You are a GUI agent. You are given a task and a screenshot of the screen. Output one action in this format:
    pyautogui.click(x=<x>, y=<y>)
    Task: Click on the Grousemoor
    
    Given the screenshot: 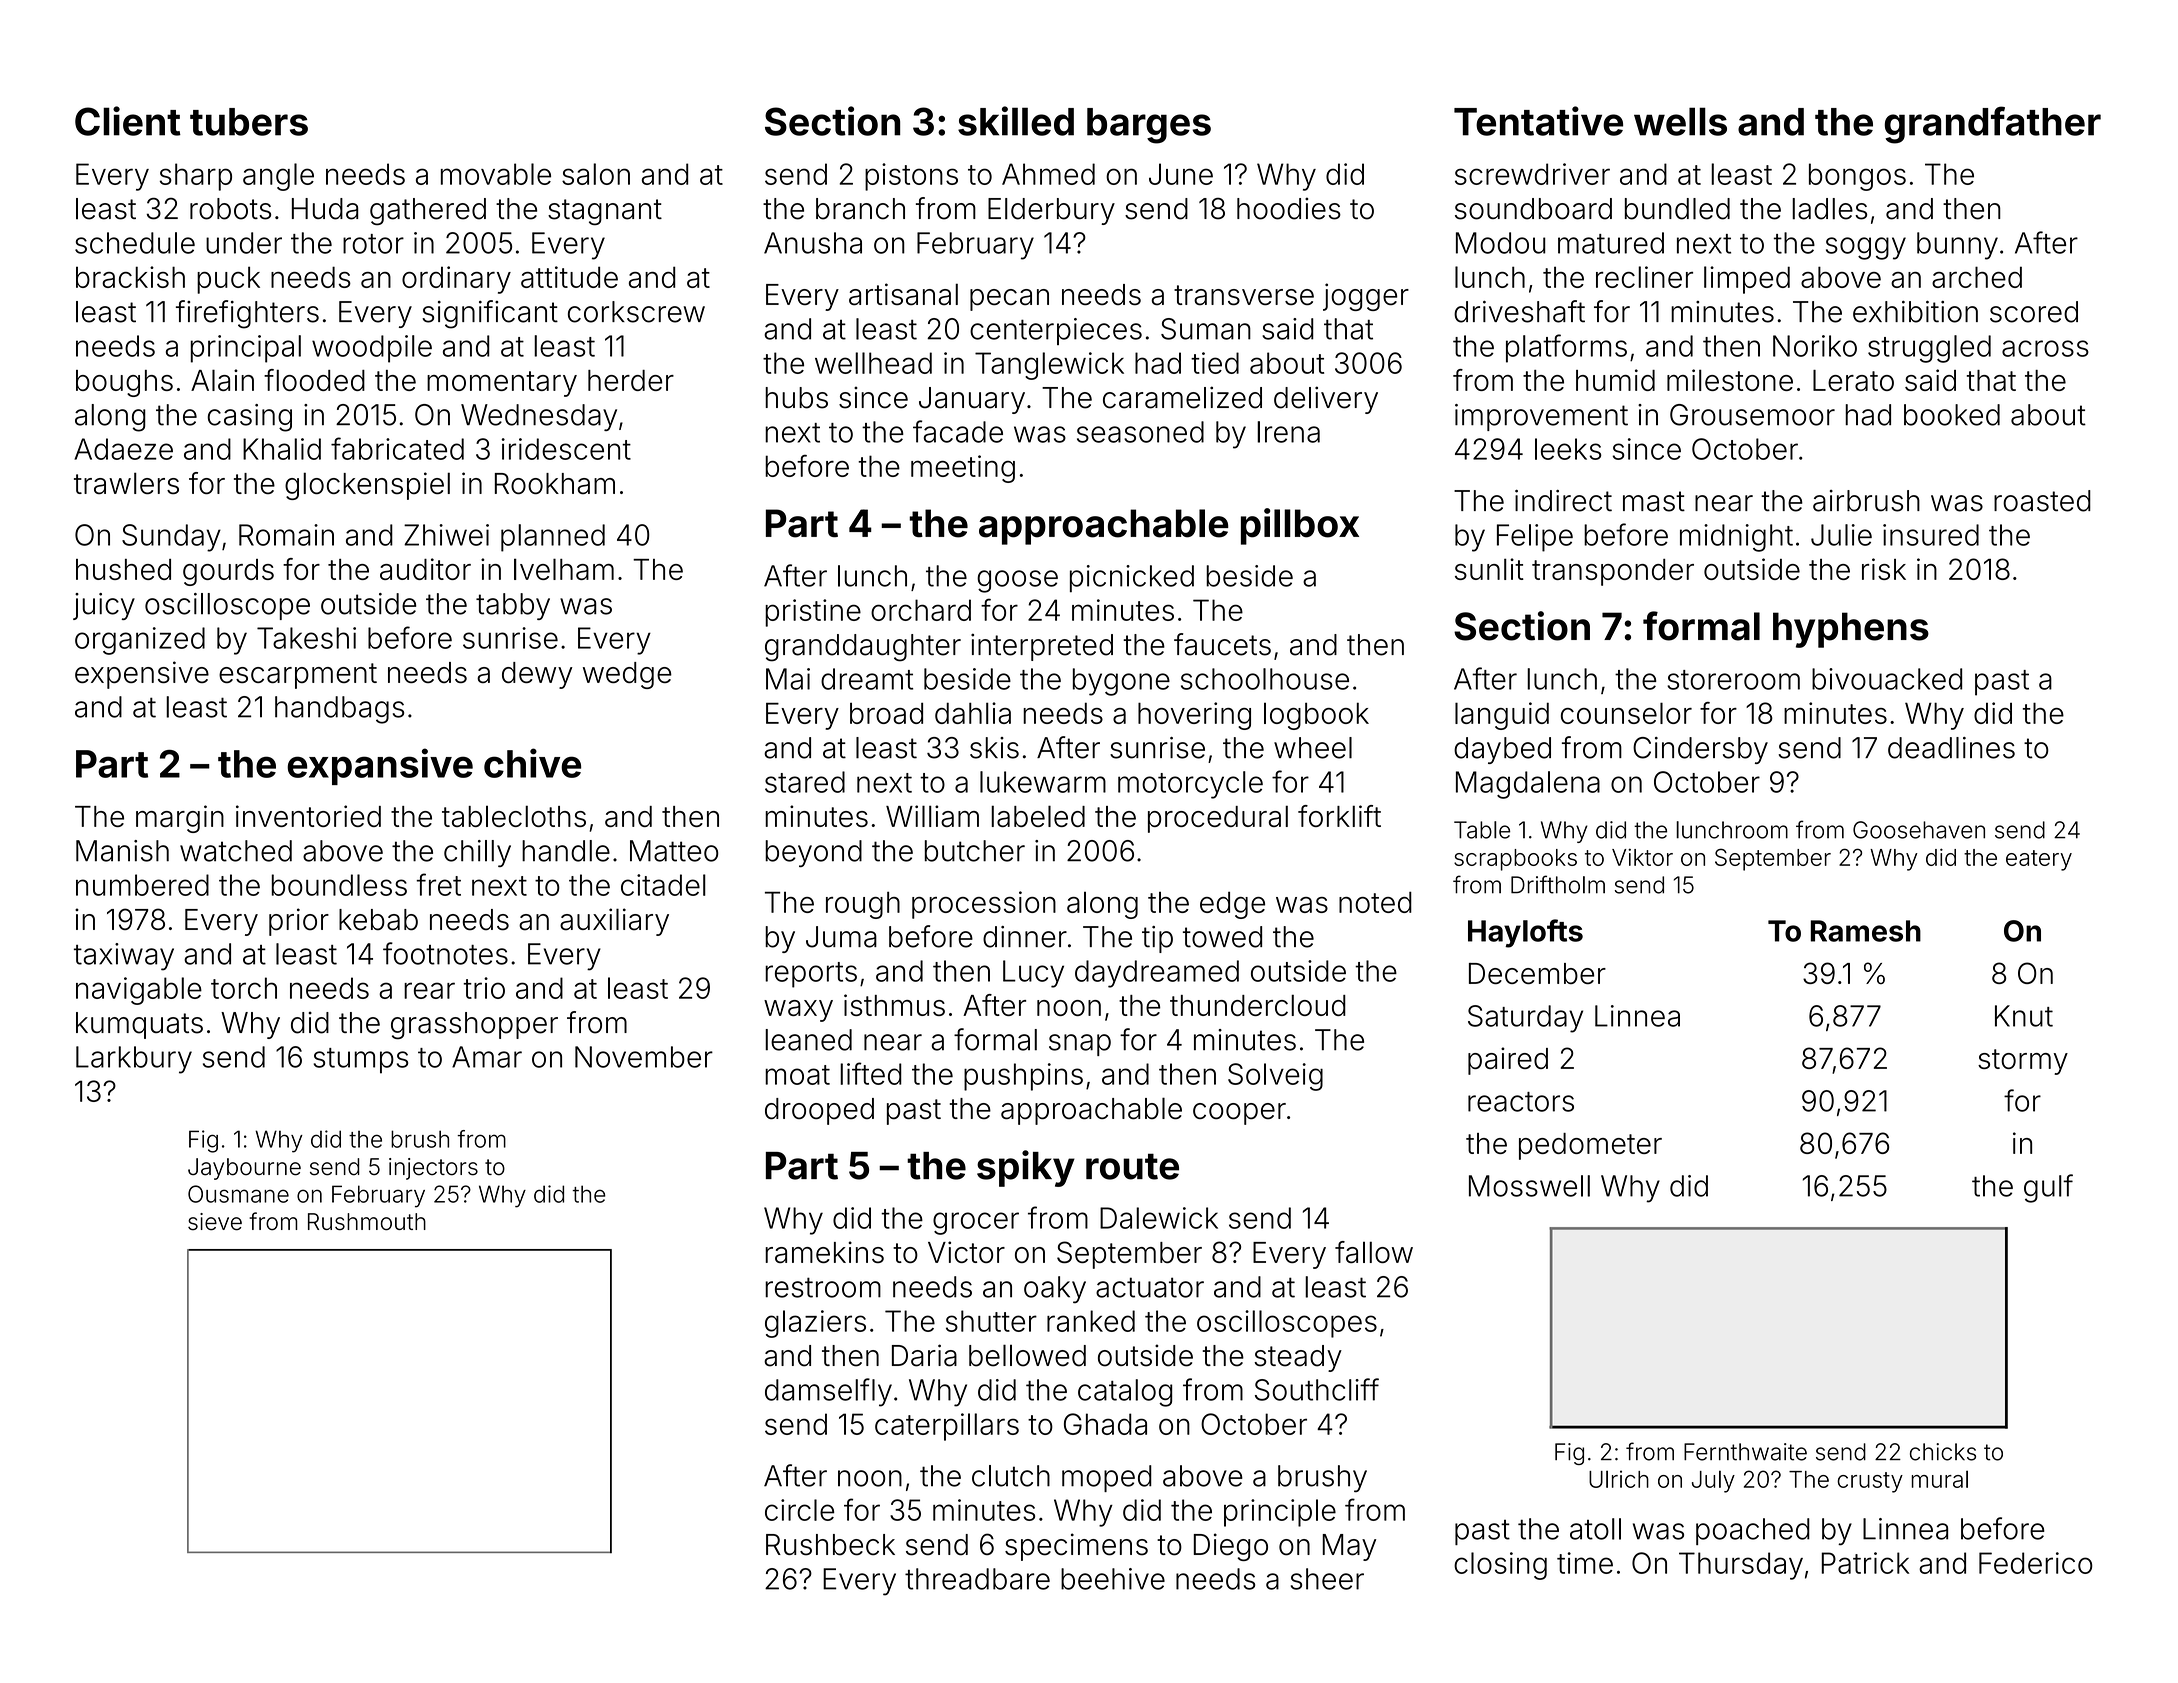 What is the action you would take?
    pyautogui.click(x=1752, y=415)
